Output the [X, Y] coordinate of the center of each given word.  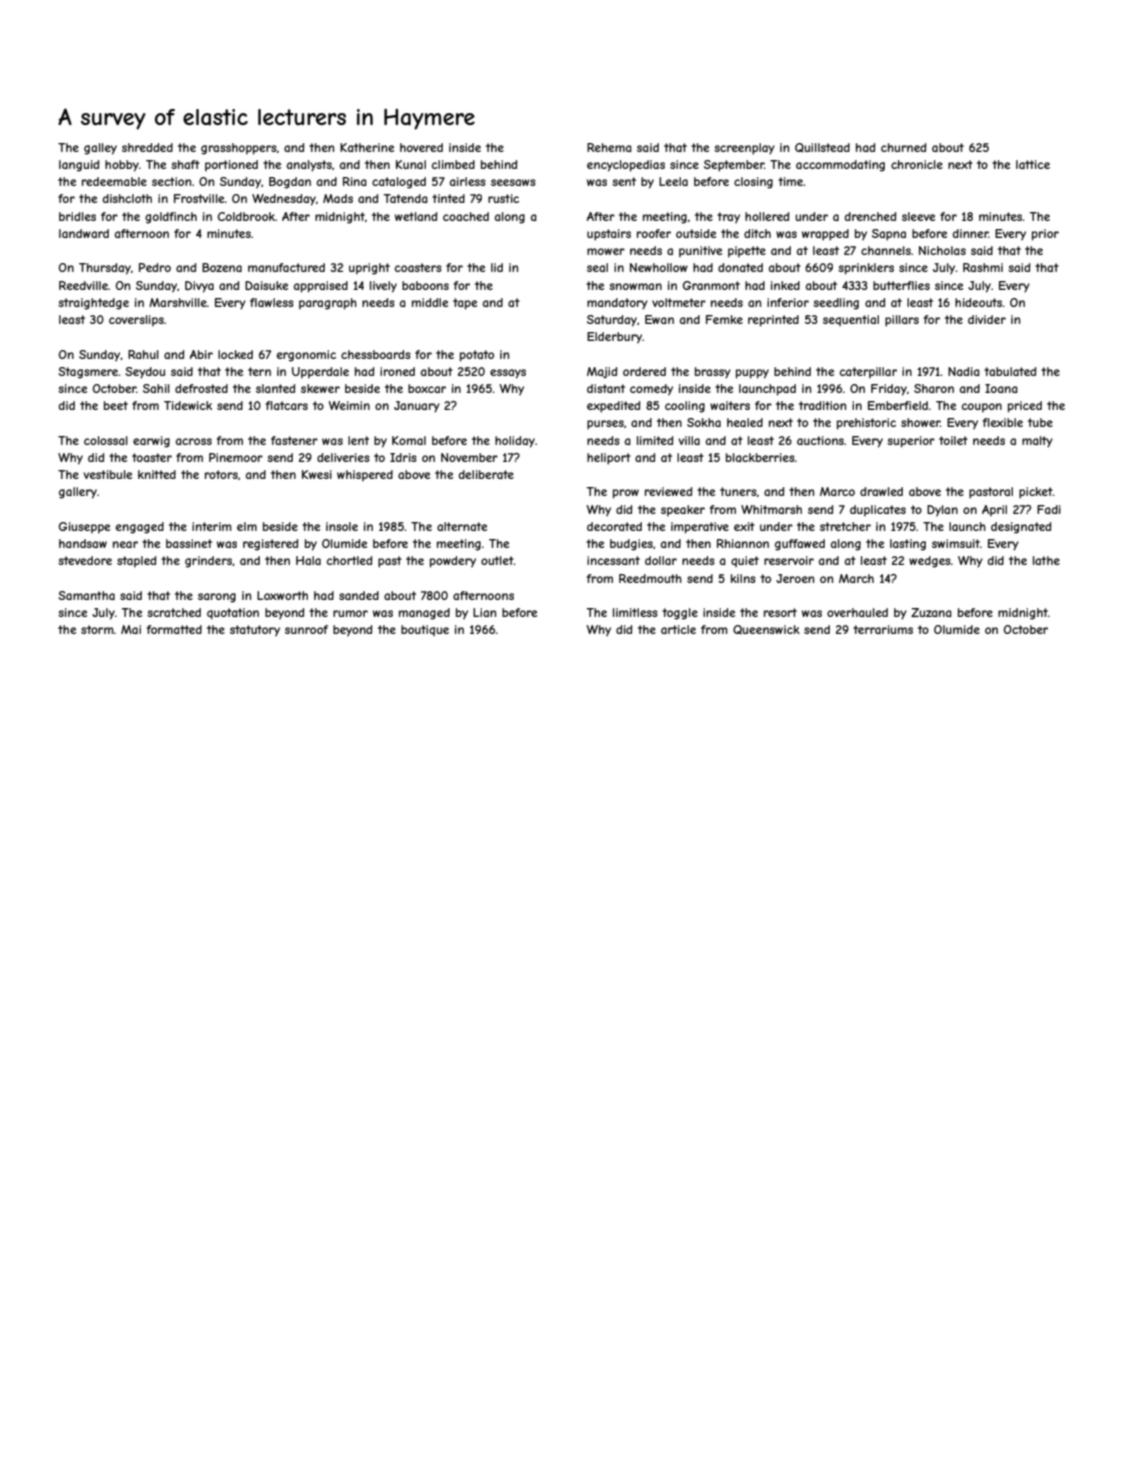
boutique [425, 630]
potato [477, 356]
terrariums [883, 629]
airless [468, 181]
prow [626, 494]
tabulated [1010, 371]
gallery [78, 493]
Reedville [83, 285]
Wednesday [284, 200]
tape [465, 304]
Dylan [942, 511]
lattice [1033, 164]
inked [785, 285]
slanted [275, 388]
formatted [174, 629]
